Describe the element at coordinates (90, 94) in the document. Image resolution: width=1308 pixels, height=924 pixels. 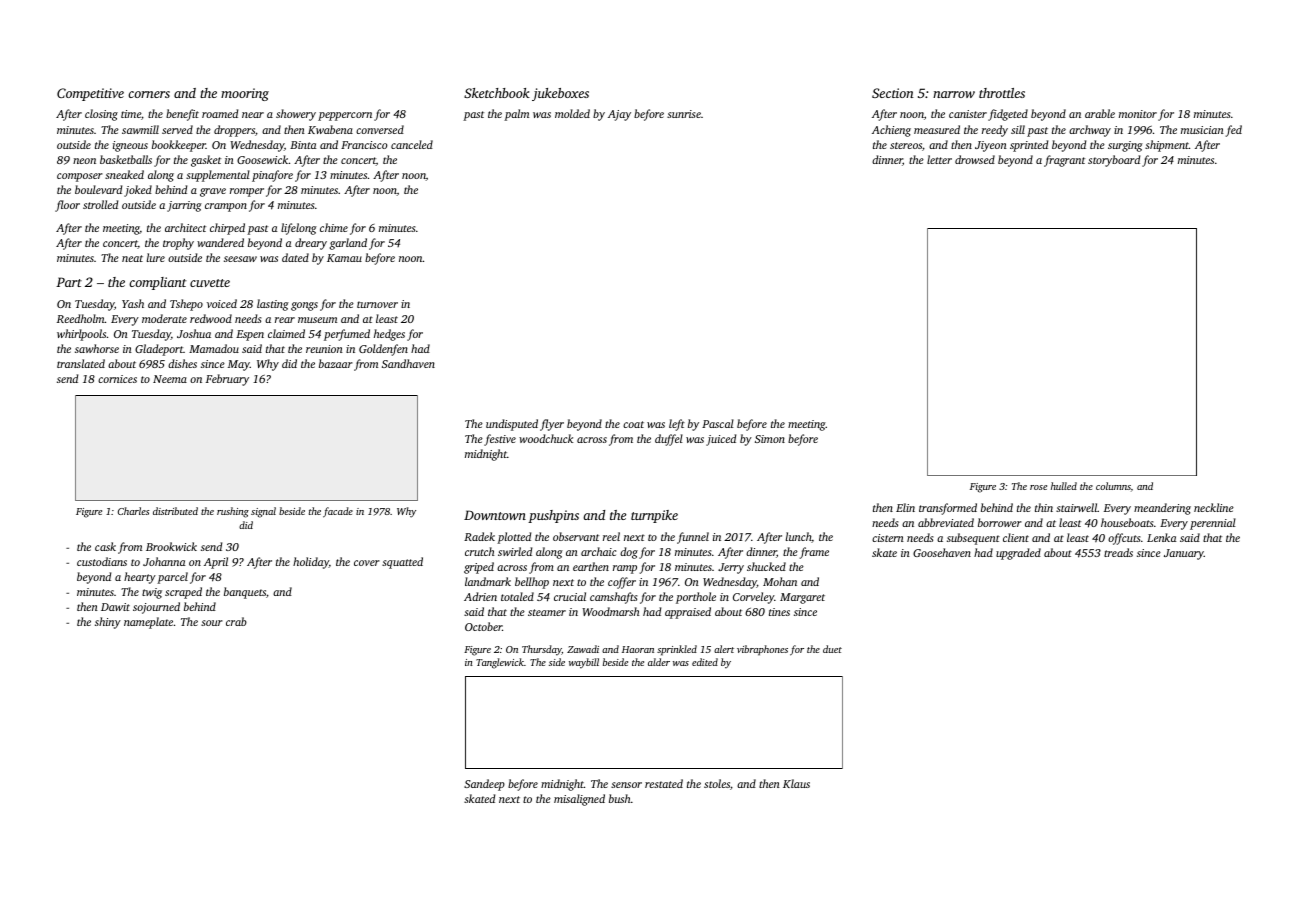
I see `Competitive` at that location.
